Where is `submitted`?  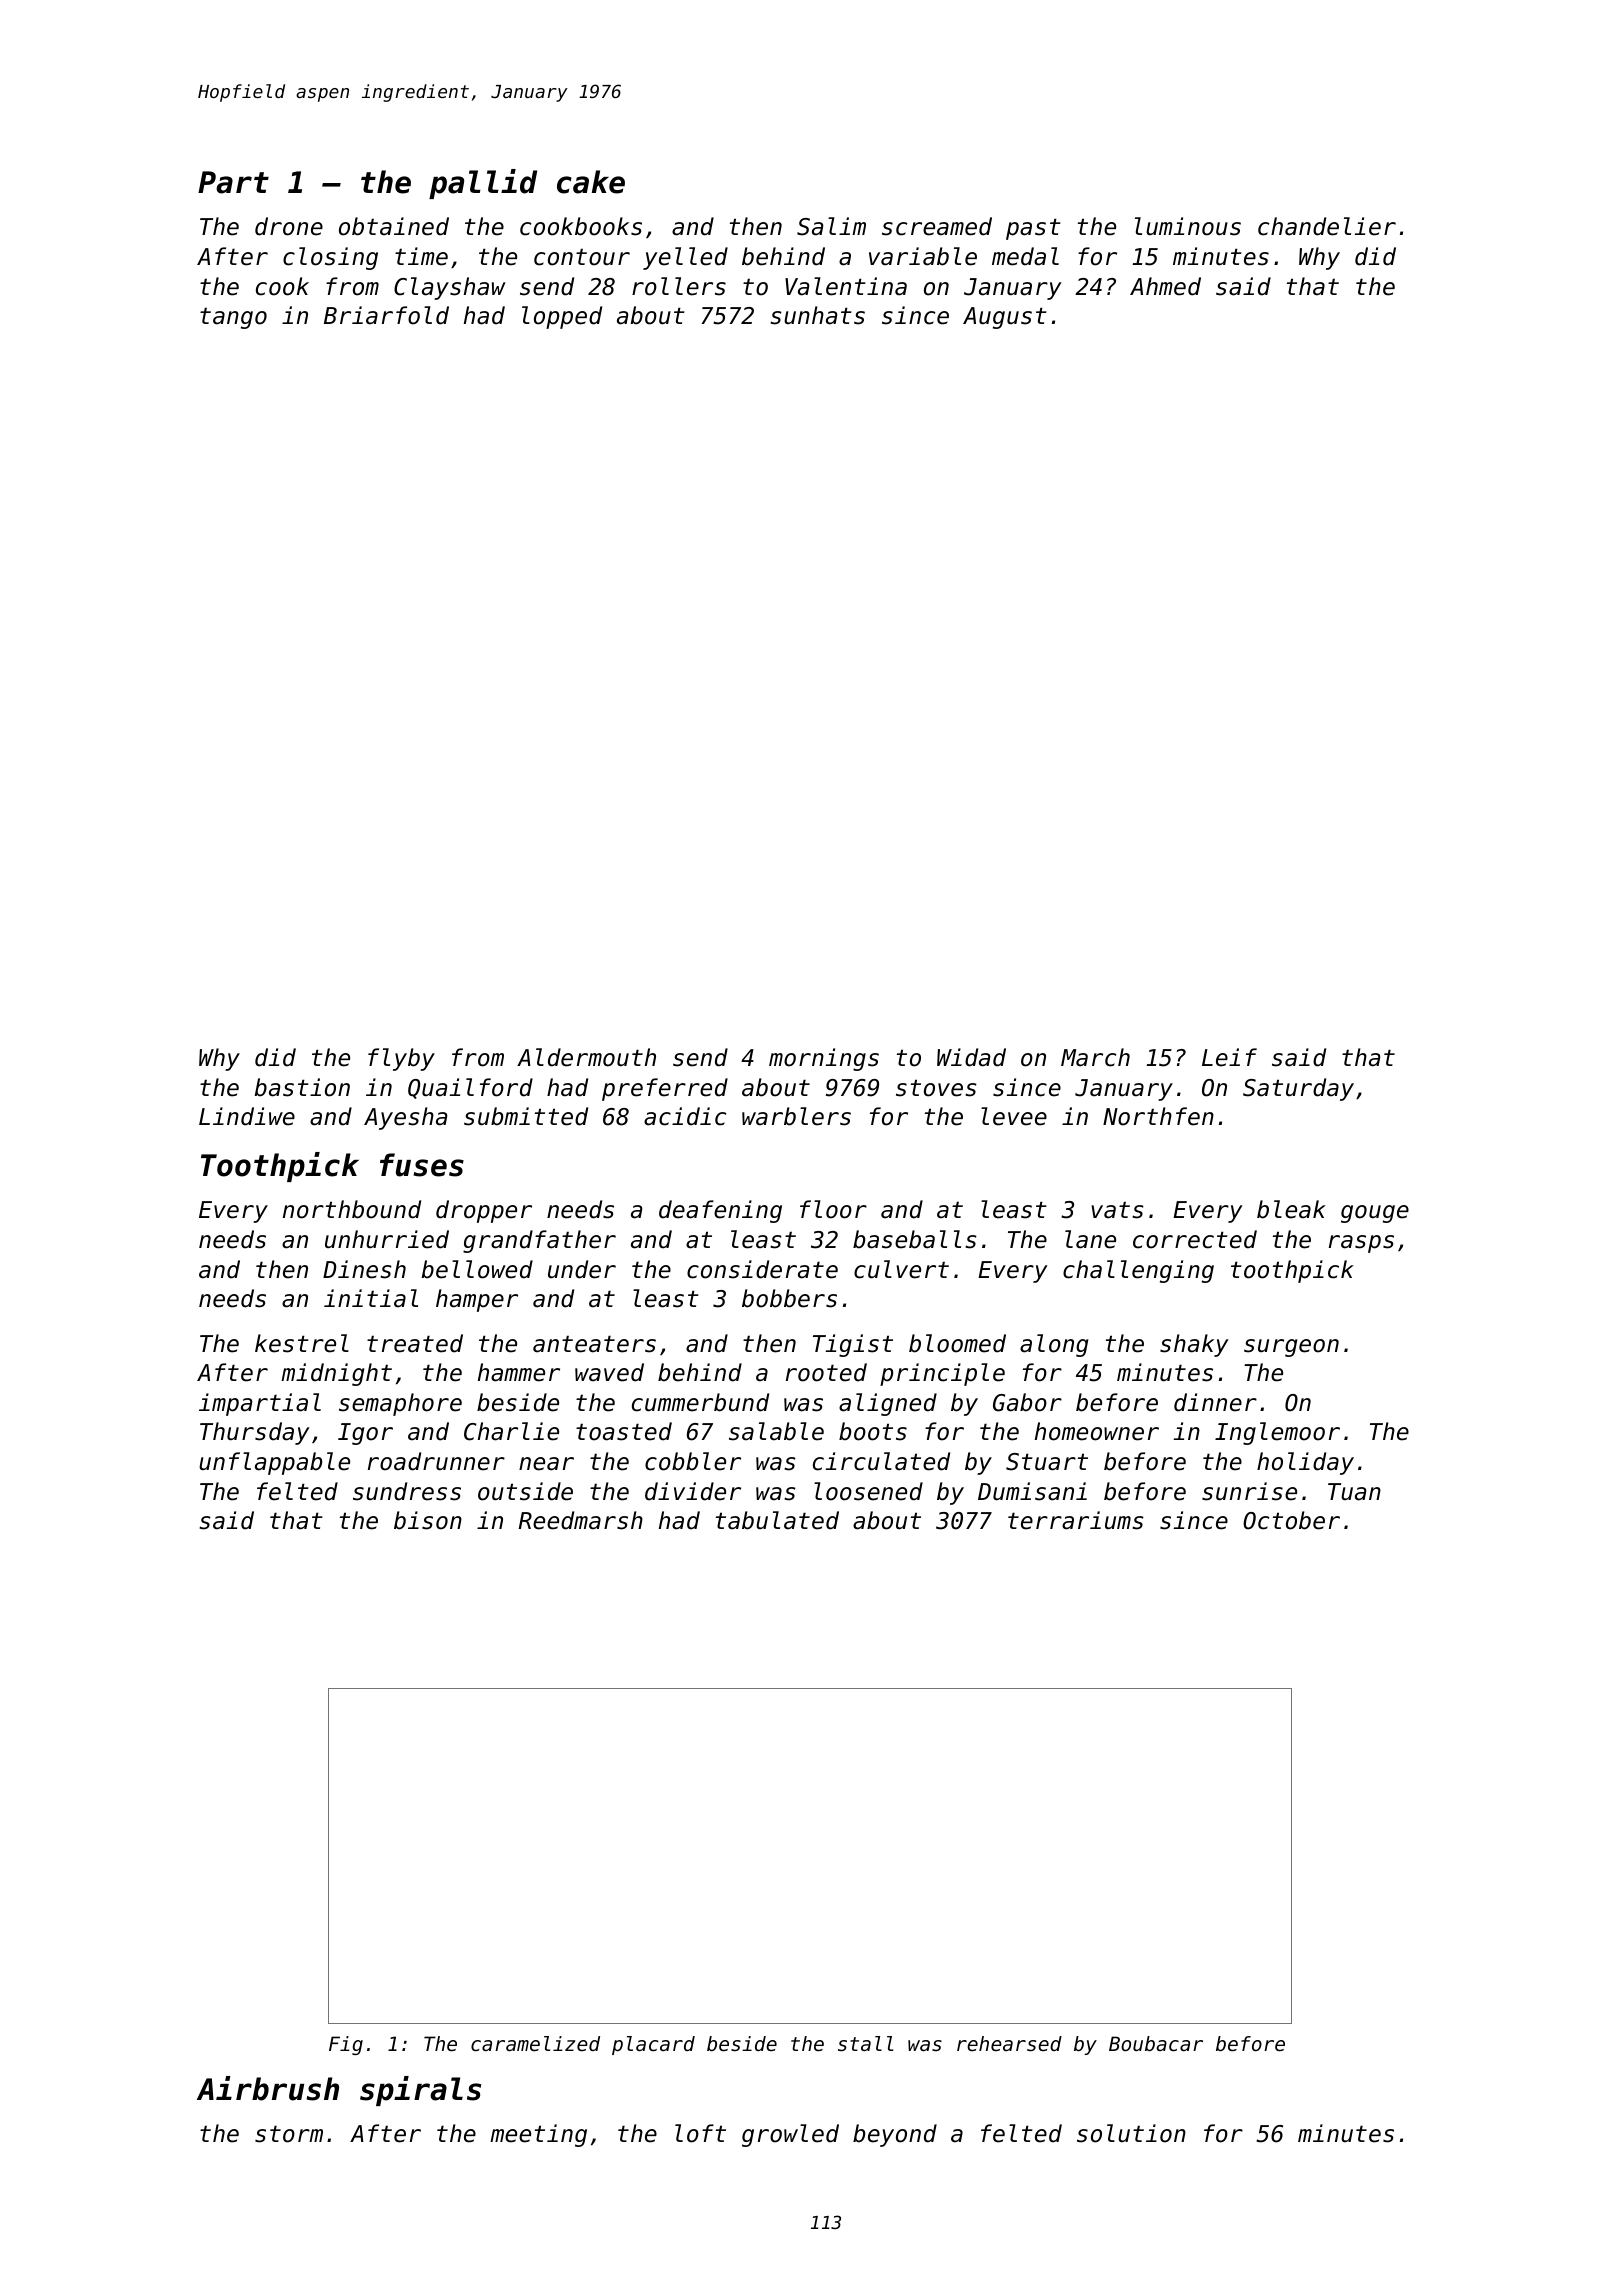
submitted is located at coordinates (526, 1116).
